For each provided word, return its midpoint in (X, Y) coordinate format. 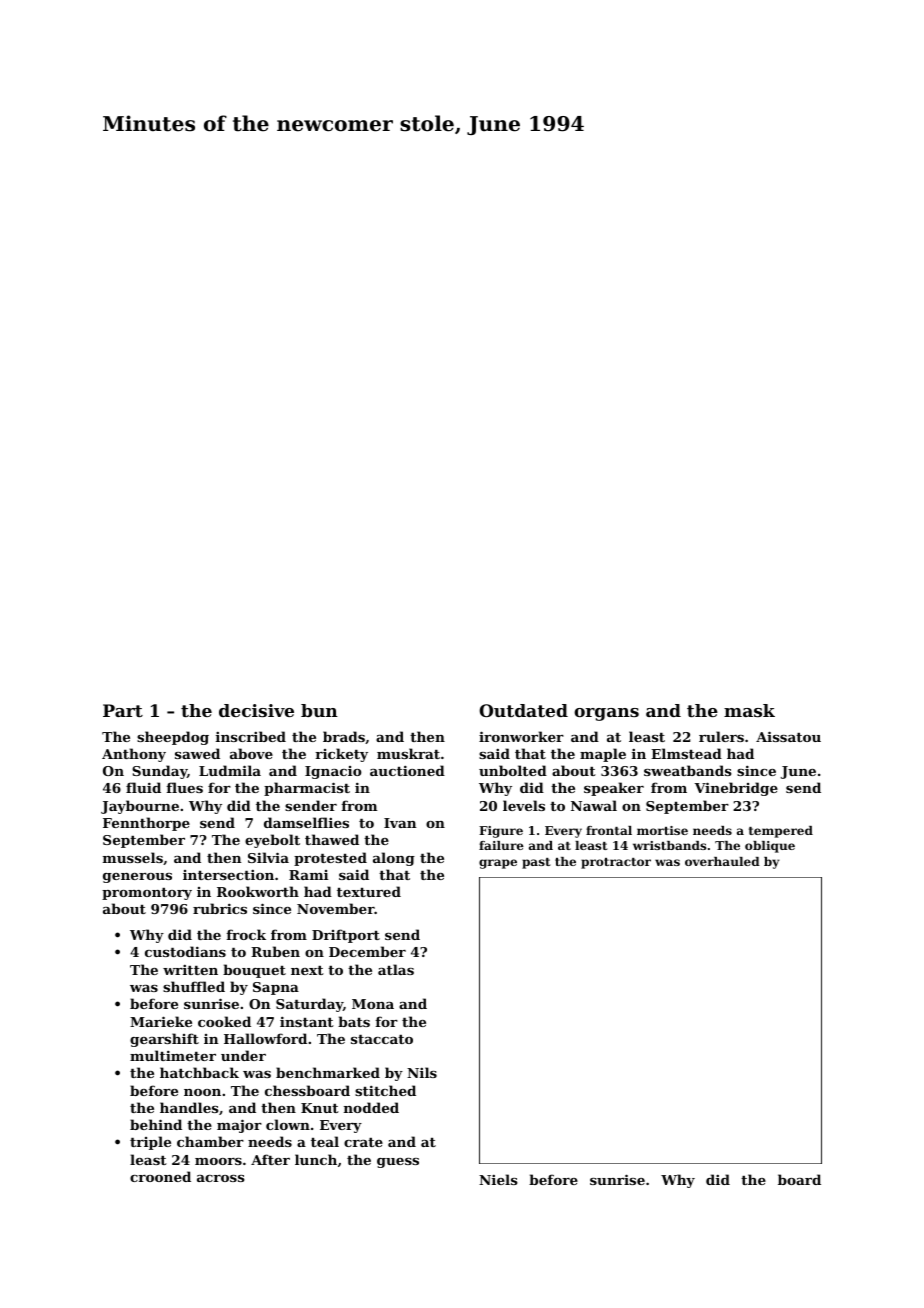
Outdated (523, 710)
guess (398, 1163)
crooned (160, 1176)
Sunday (159, 772)
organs (606, 714)
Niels (498, 1179)
